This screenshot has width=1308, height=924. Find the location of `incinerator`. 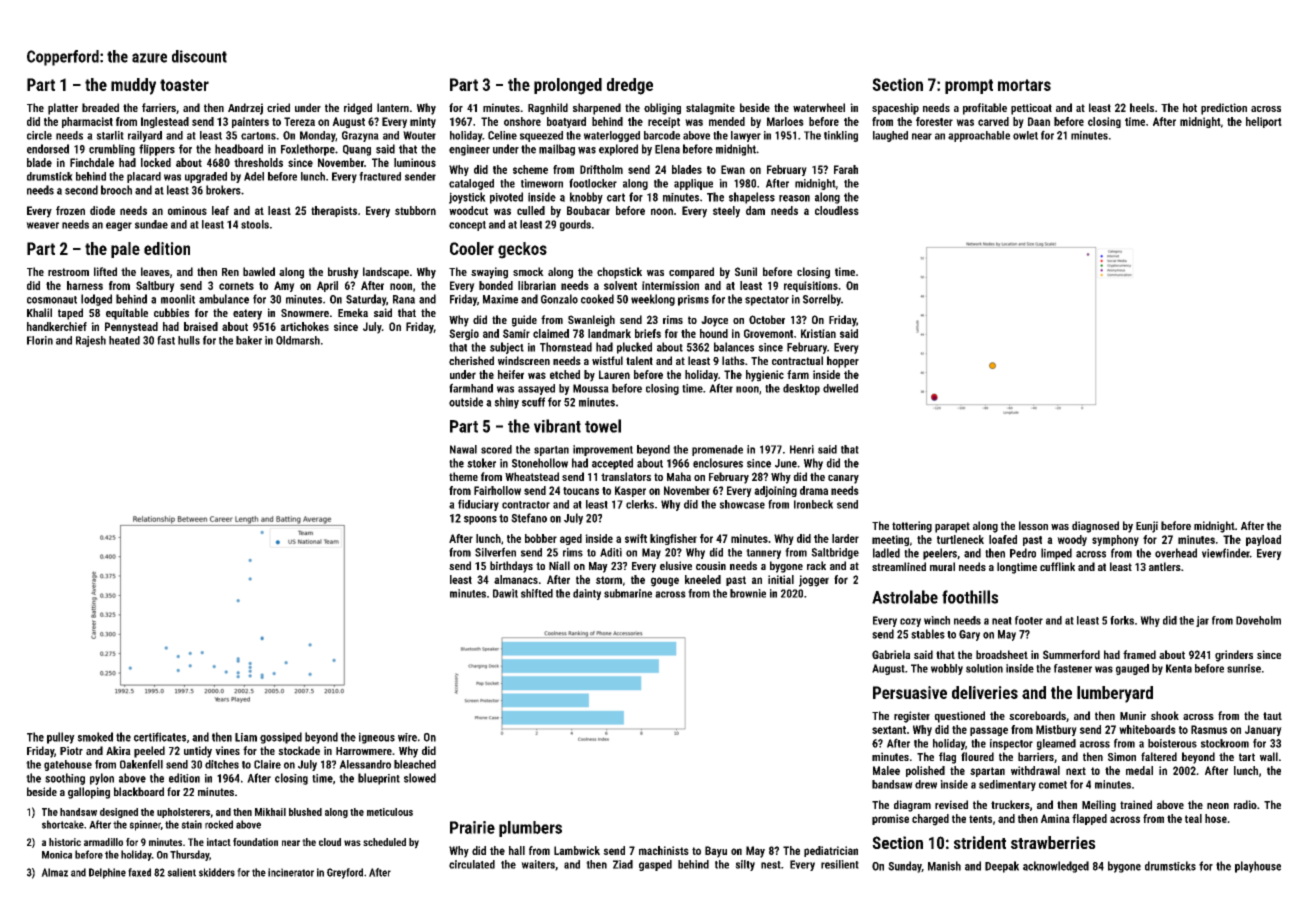

incinerator is located at coordinates (291, 872).
